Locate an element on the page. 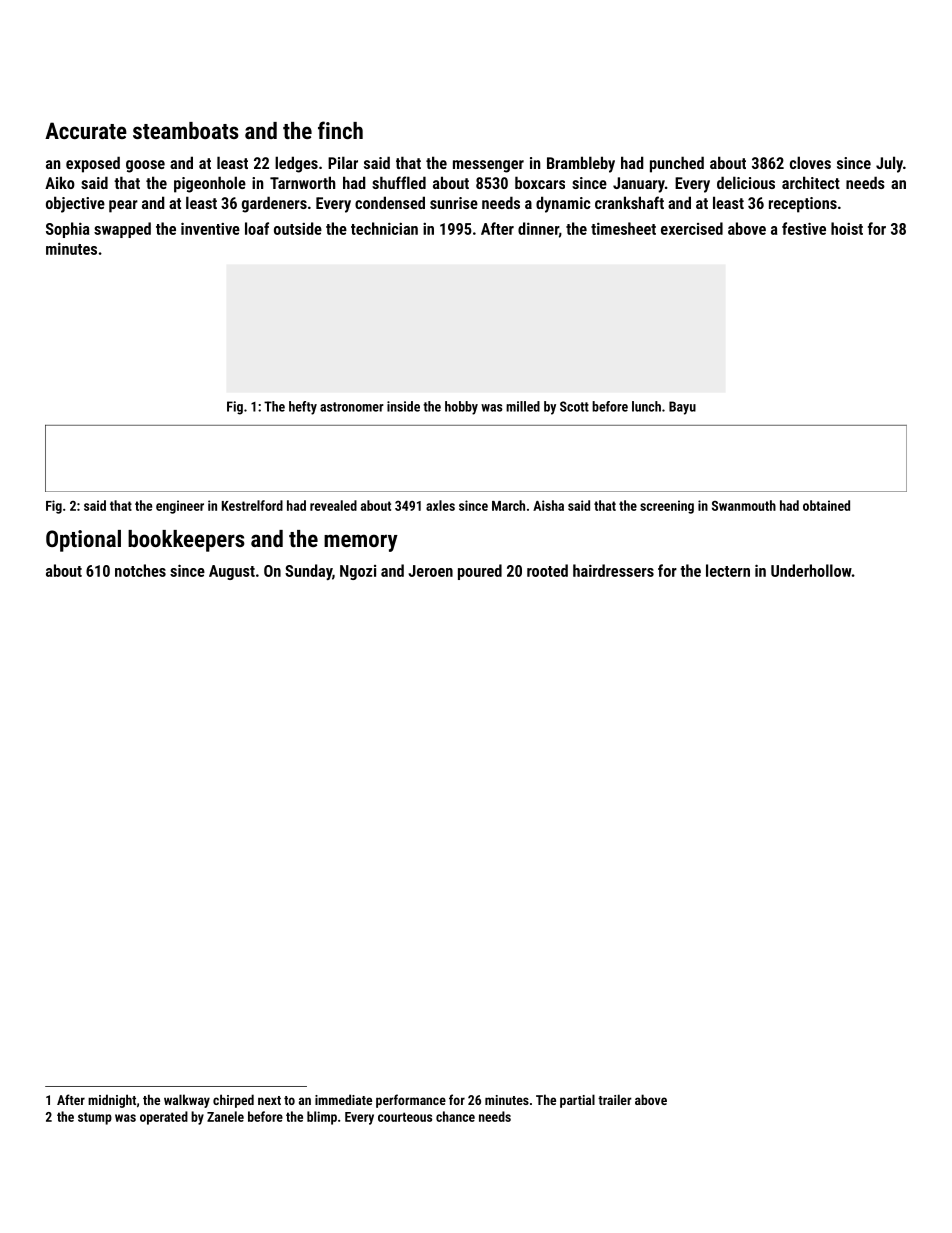  July is located at coordinates (889, 164).
